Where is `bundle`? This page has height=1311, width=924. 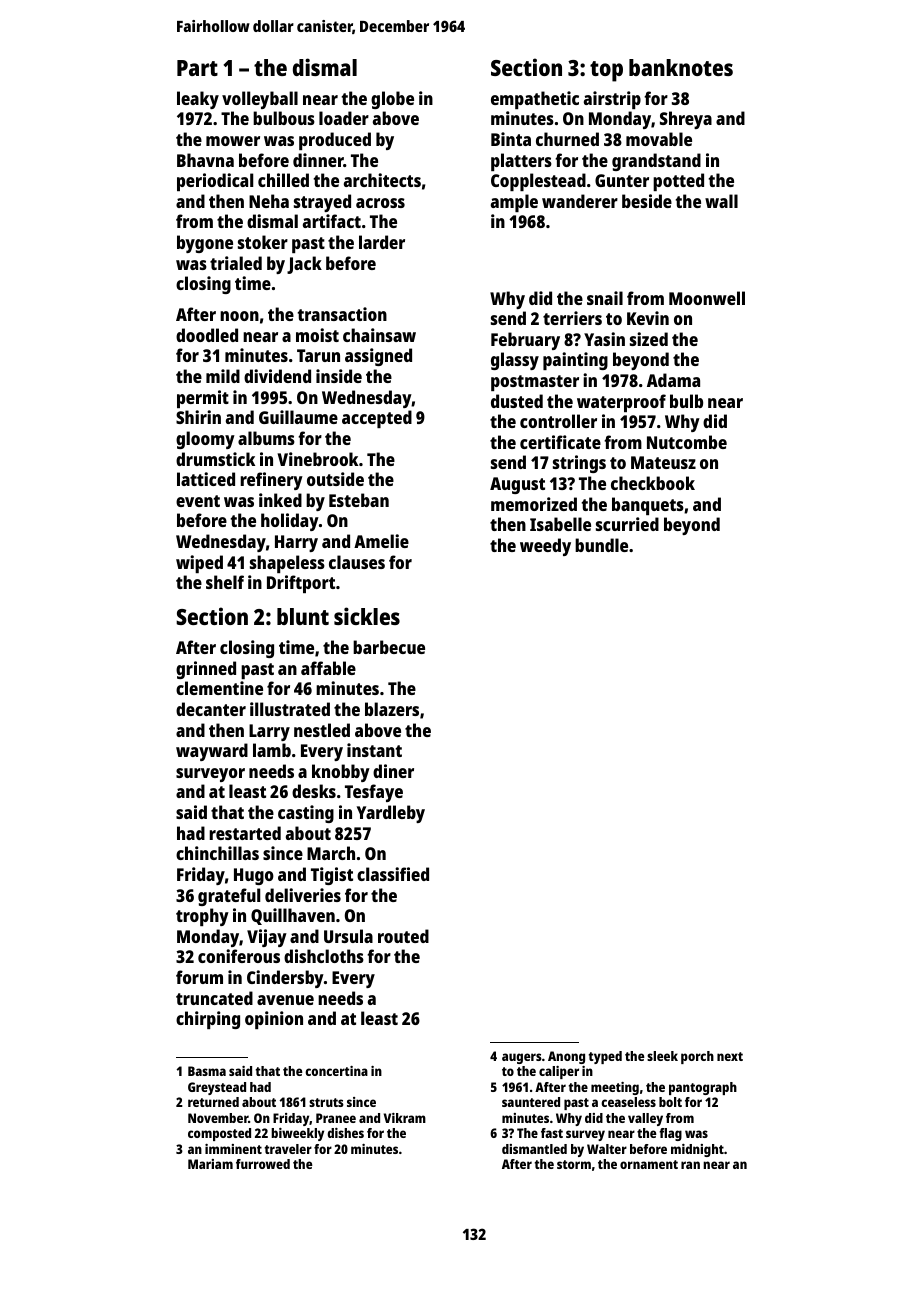
bundle is located at coordinates (601, 545).
